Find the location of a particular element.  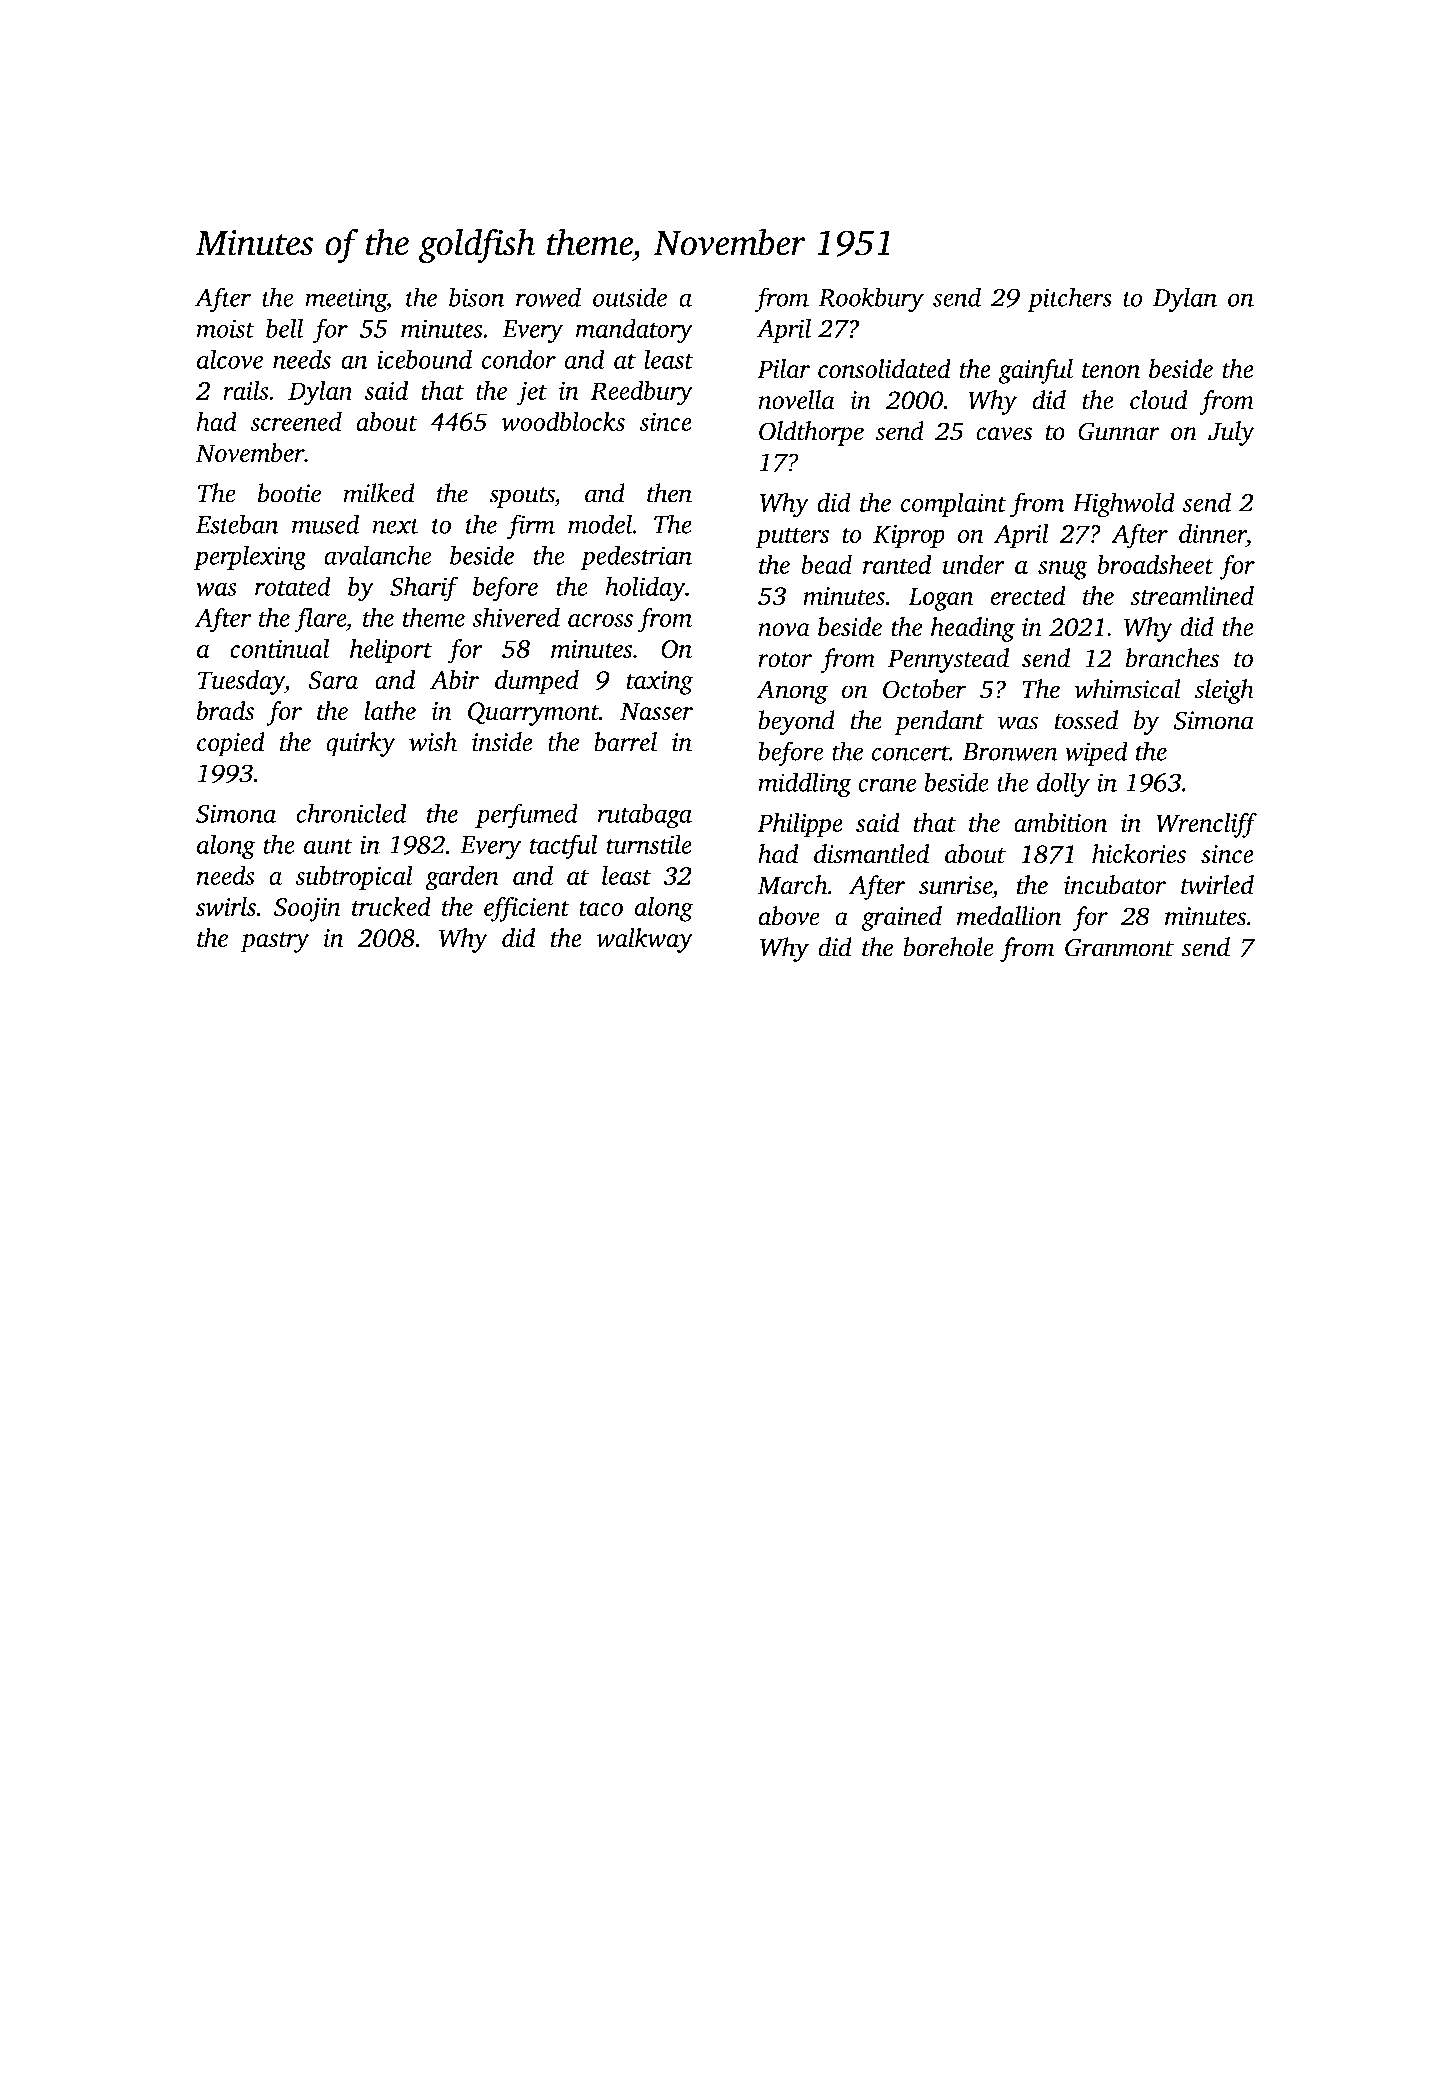

Pilar is located at coordinates (783, 369).
